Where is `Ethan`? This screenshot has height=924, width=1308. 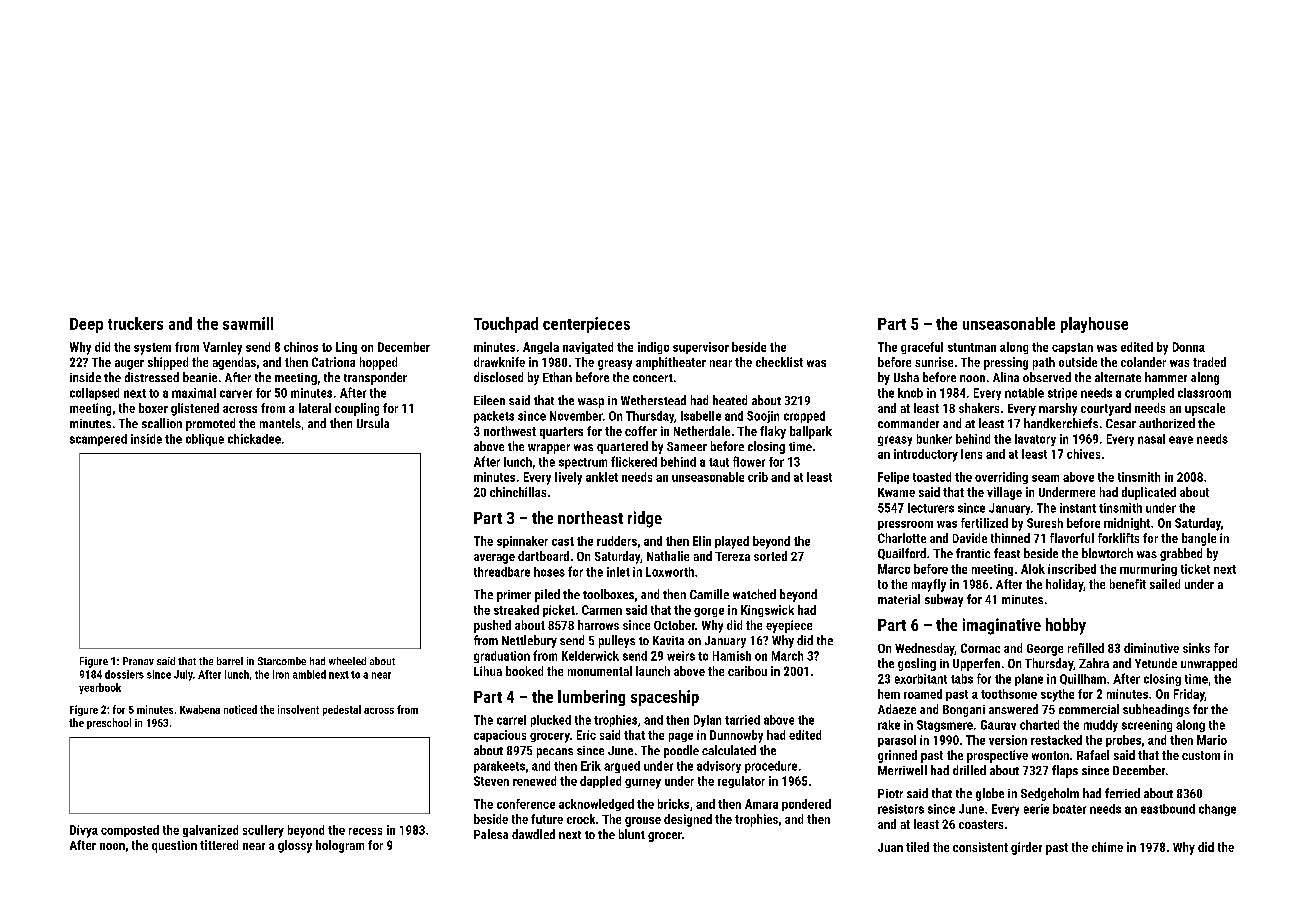
Ethan is located at coordinates (557, 377).
